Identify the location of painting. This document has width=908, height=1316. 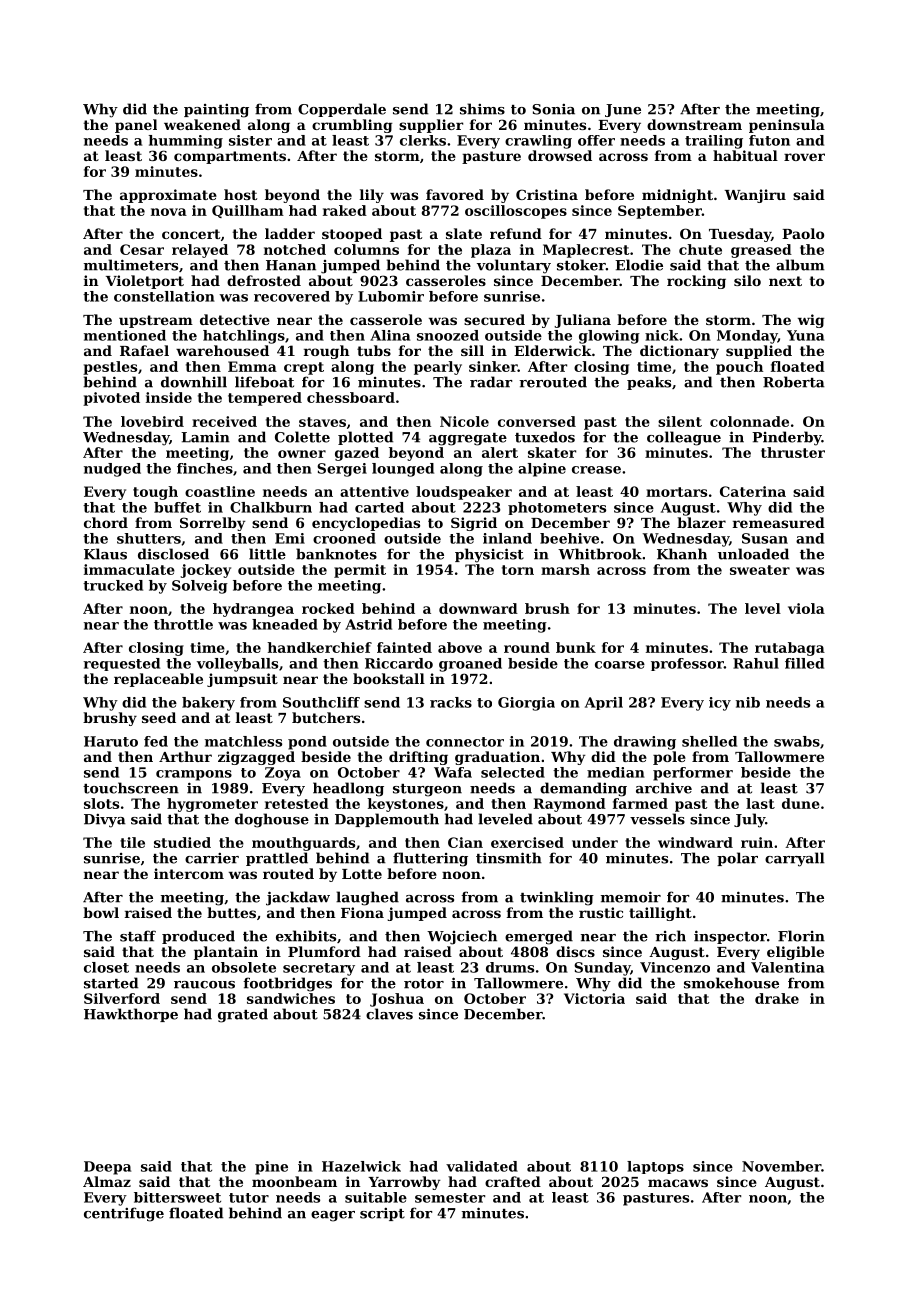
(216, 111).
